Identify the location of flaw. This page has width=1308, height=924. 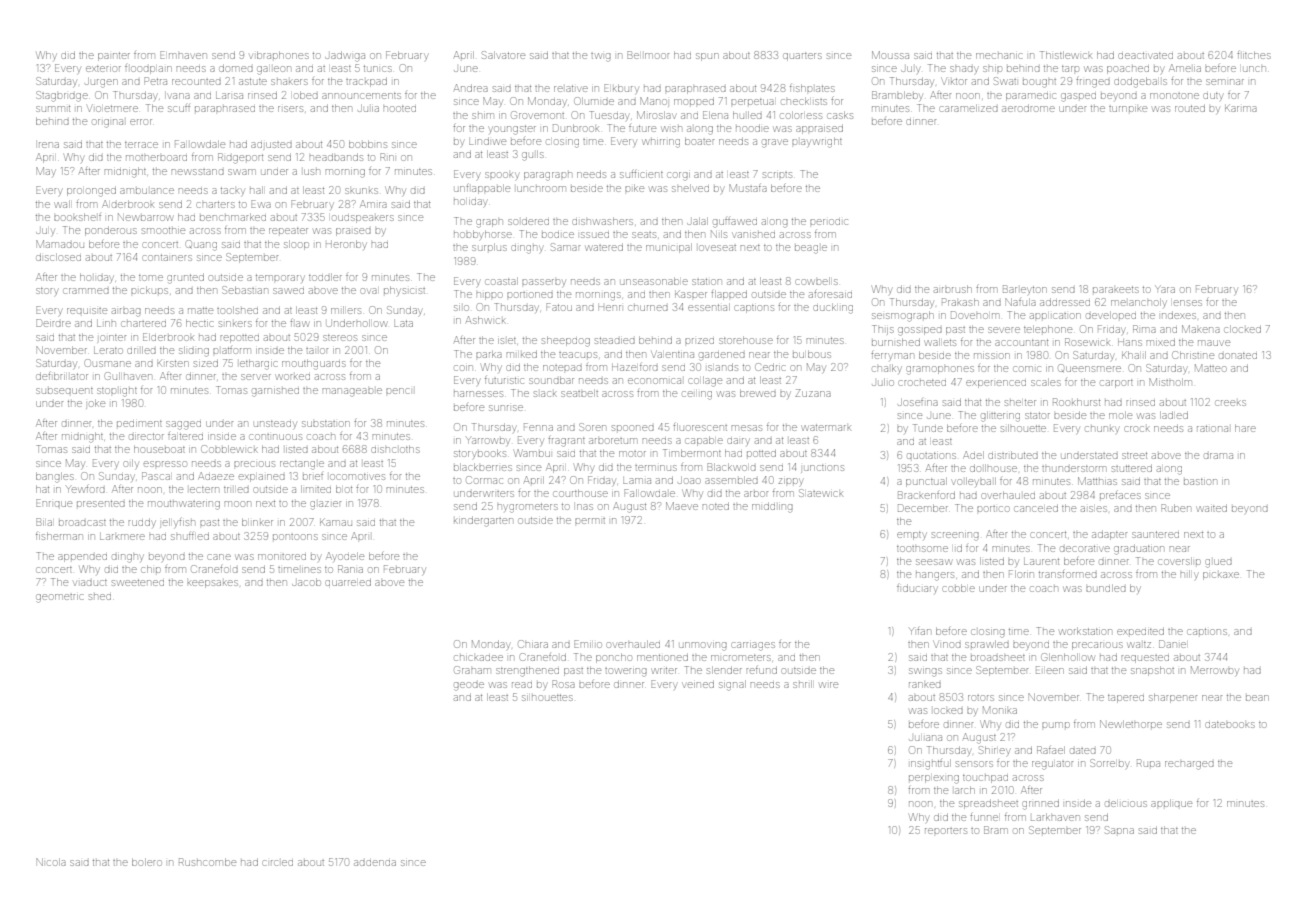
(299, 323).
